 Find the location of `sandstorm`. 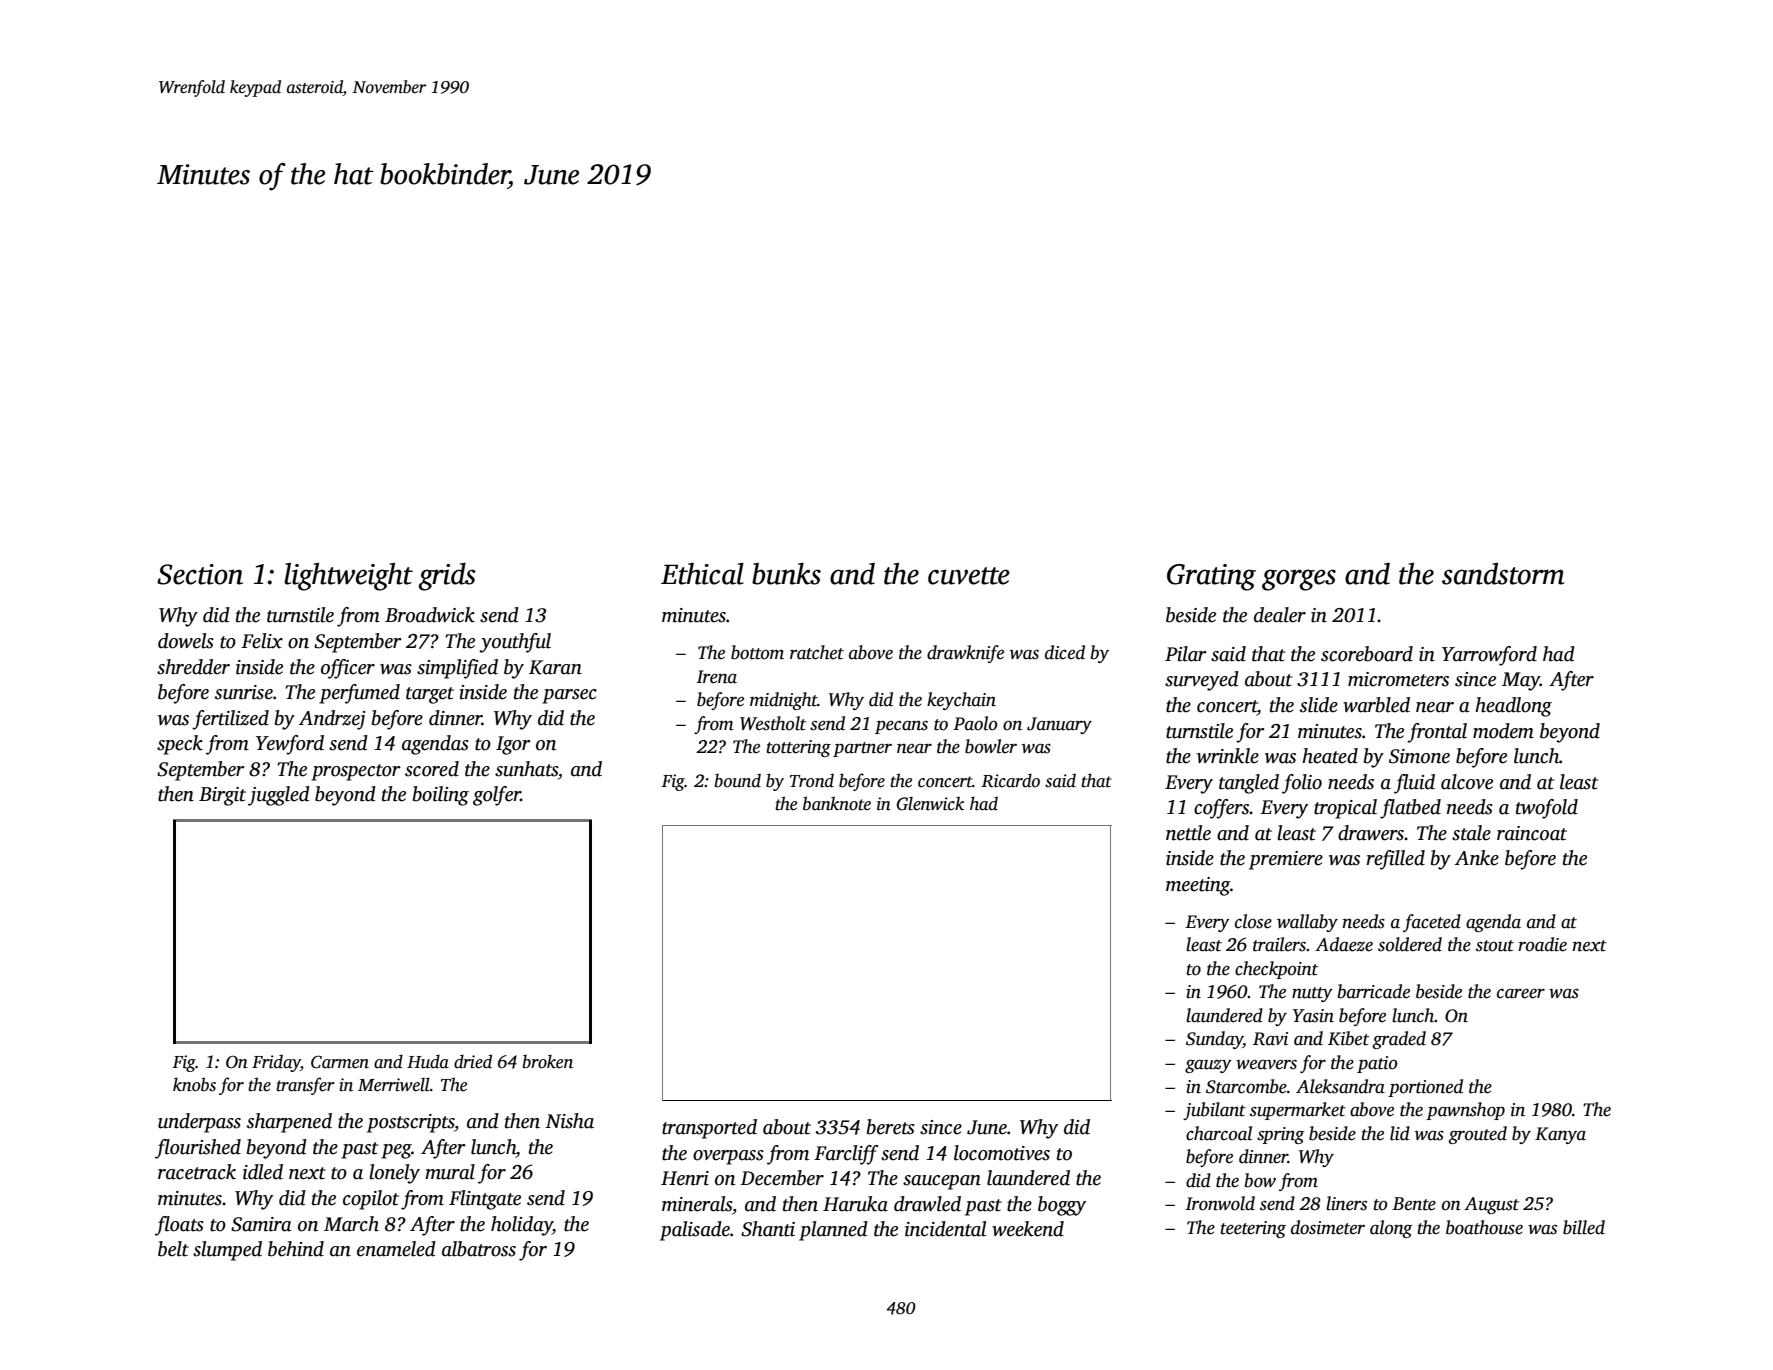

sandstorm is located at coordinates (1503, 574).
